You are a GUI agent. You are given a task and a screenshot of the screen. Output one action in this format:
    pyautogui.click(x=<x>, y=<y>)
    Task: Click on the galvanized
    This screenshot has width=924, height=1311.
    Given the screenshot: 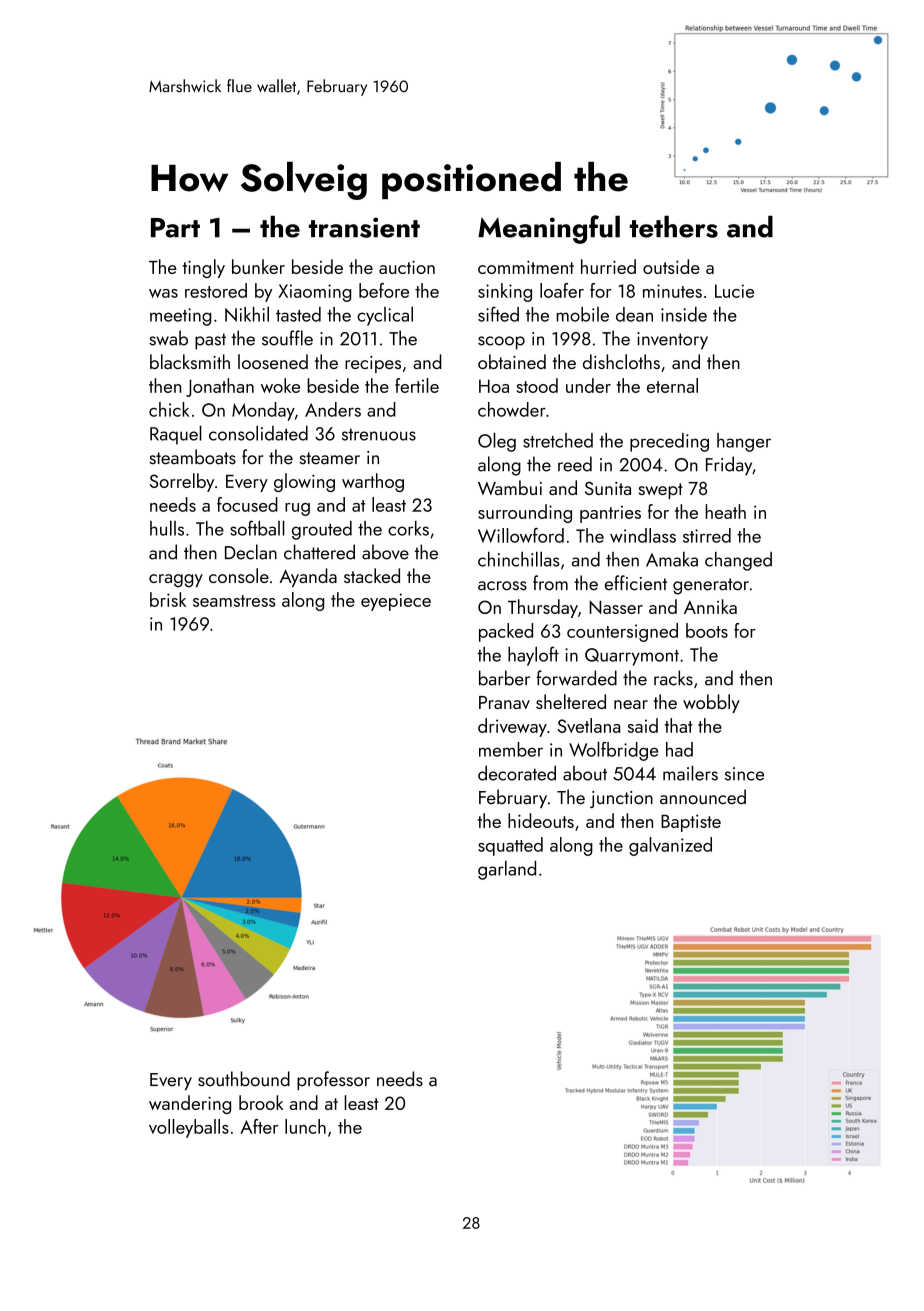 What is the action you would take?
    pyautogui.click(x=670, y=846)
